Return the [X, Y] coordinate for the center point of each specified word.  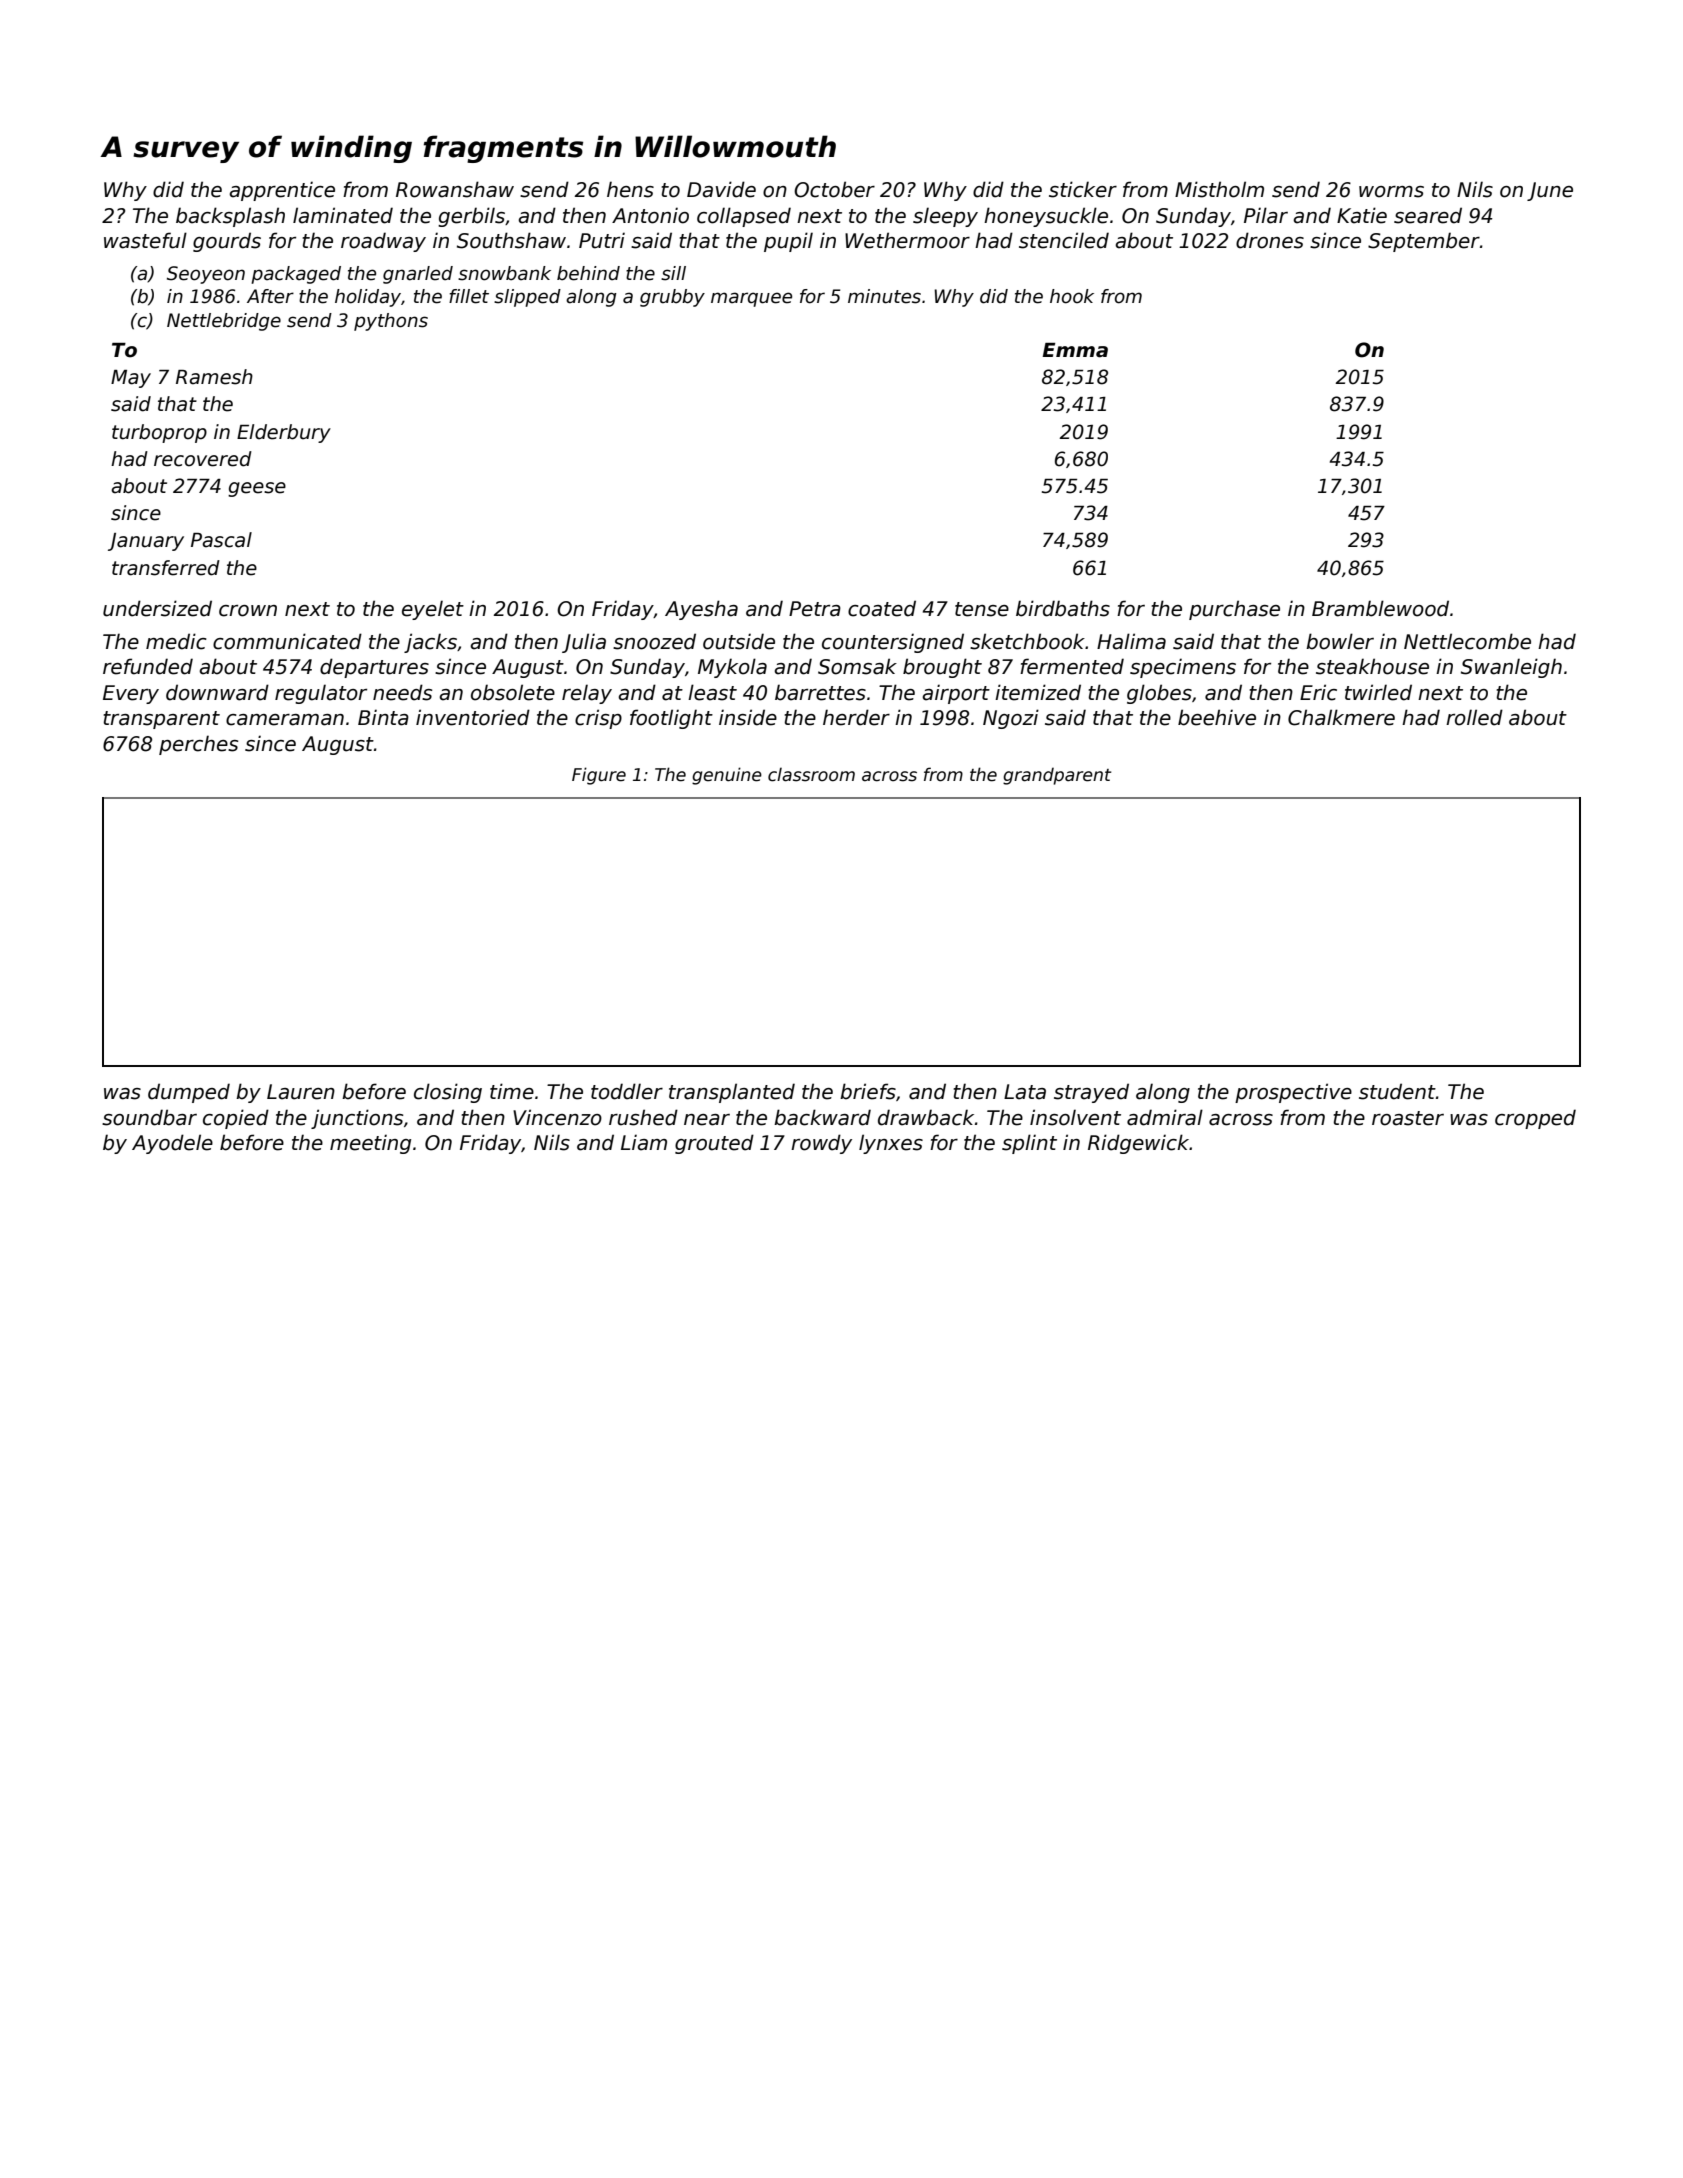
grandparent [1057, 776]
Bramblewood [1380, 608]
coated [882, 608]
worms [1391, 192]
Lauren [301, 1092]
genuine [727, 776]
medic [176, 641]
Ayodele [172, 1144]
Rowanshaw [455, 189]
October [834, 189]
